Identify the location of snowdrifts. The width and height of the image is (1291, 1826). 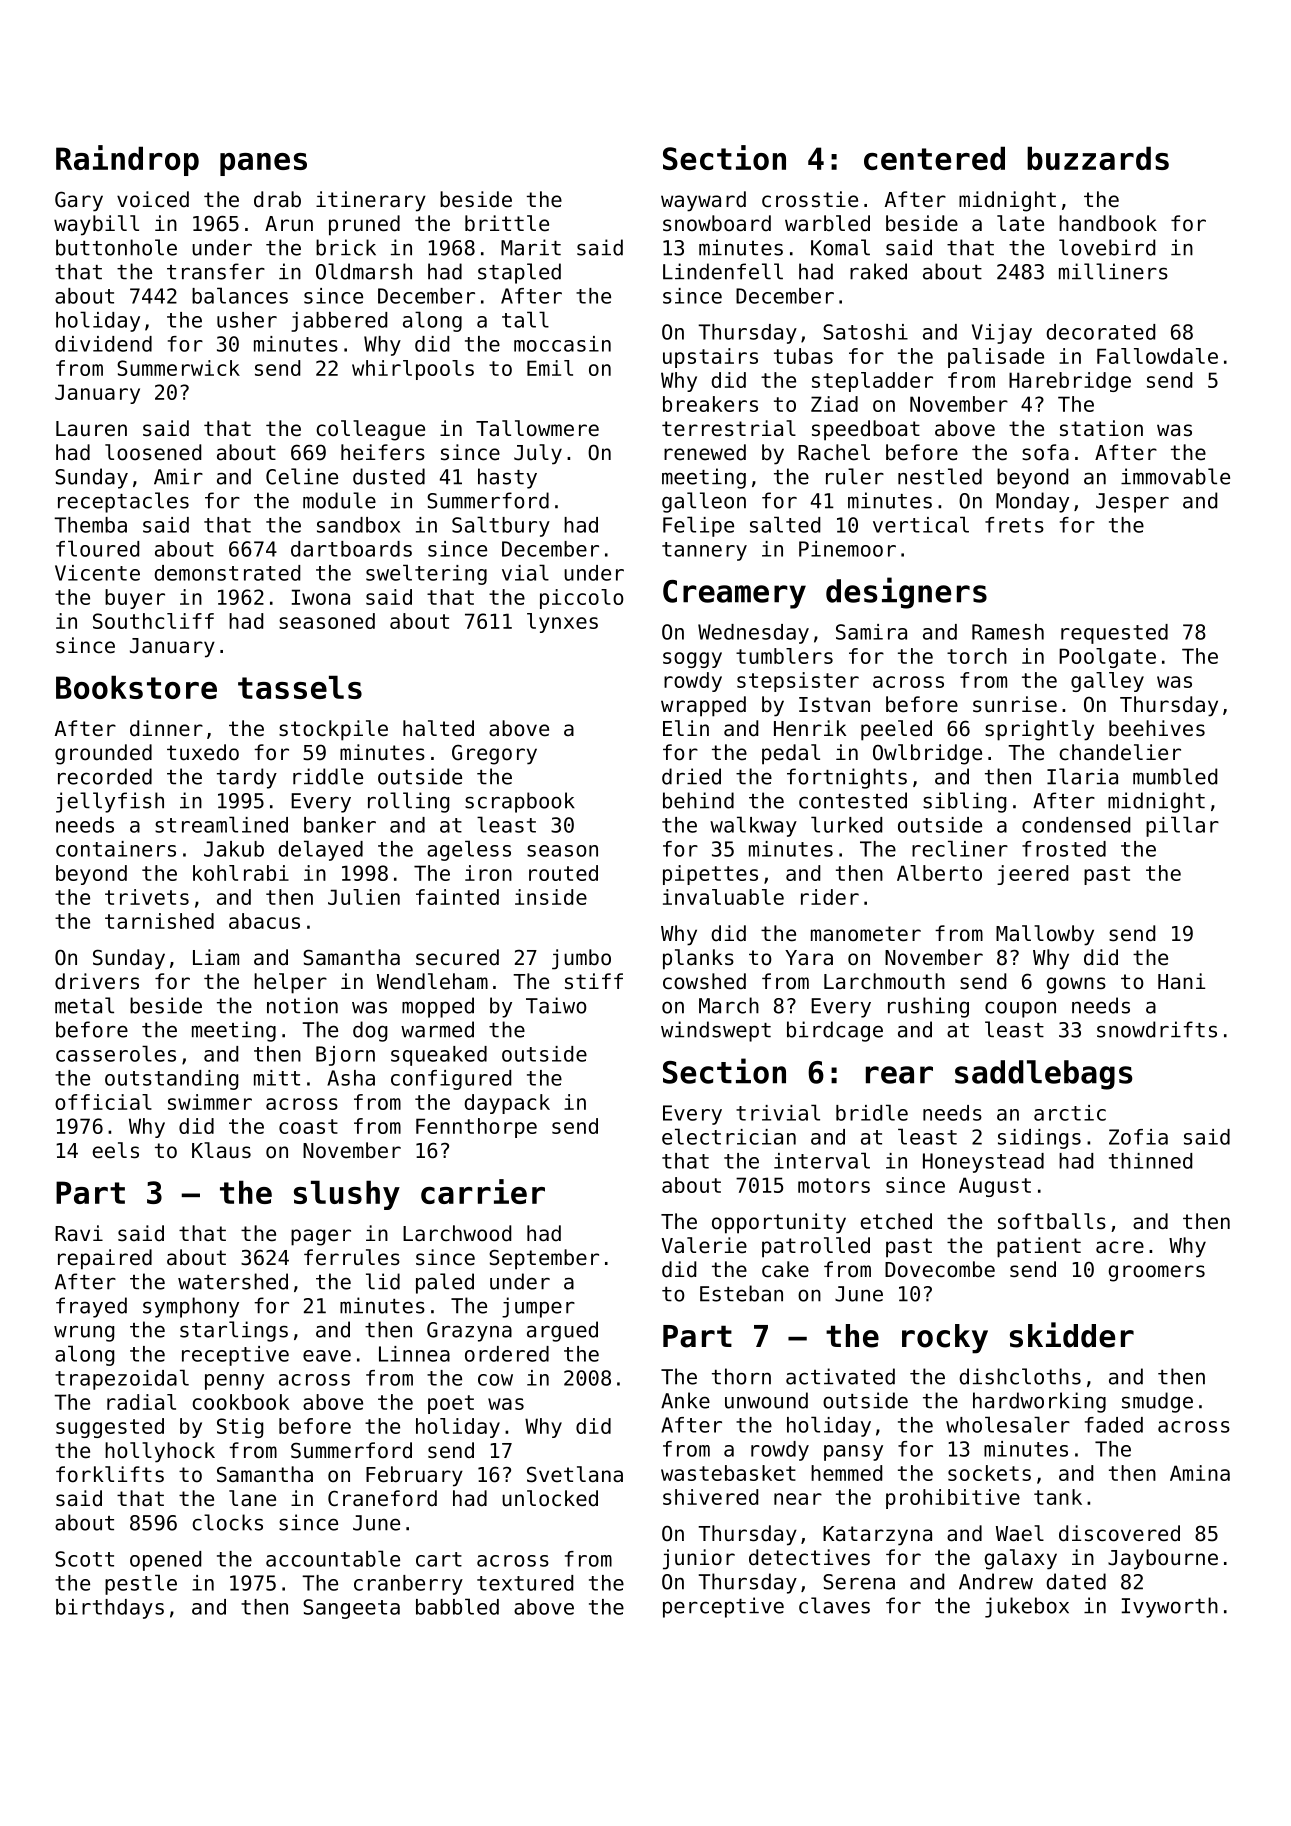
(1157, 1029).
